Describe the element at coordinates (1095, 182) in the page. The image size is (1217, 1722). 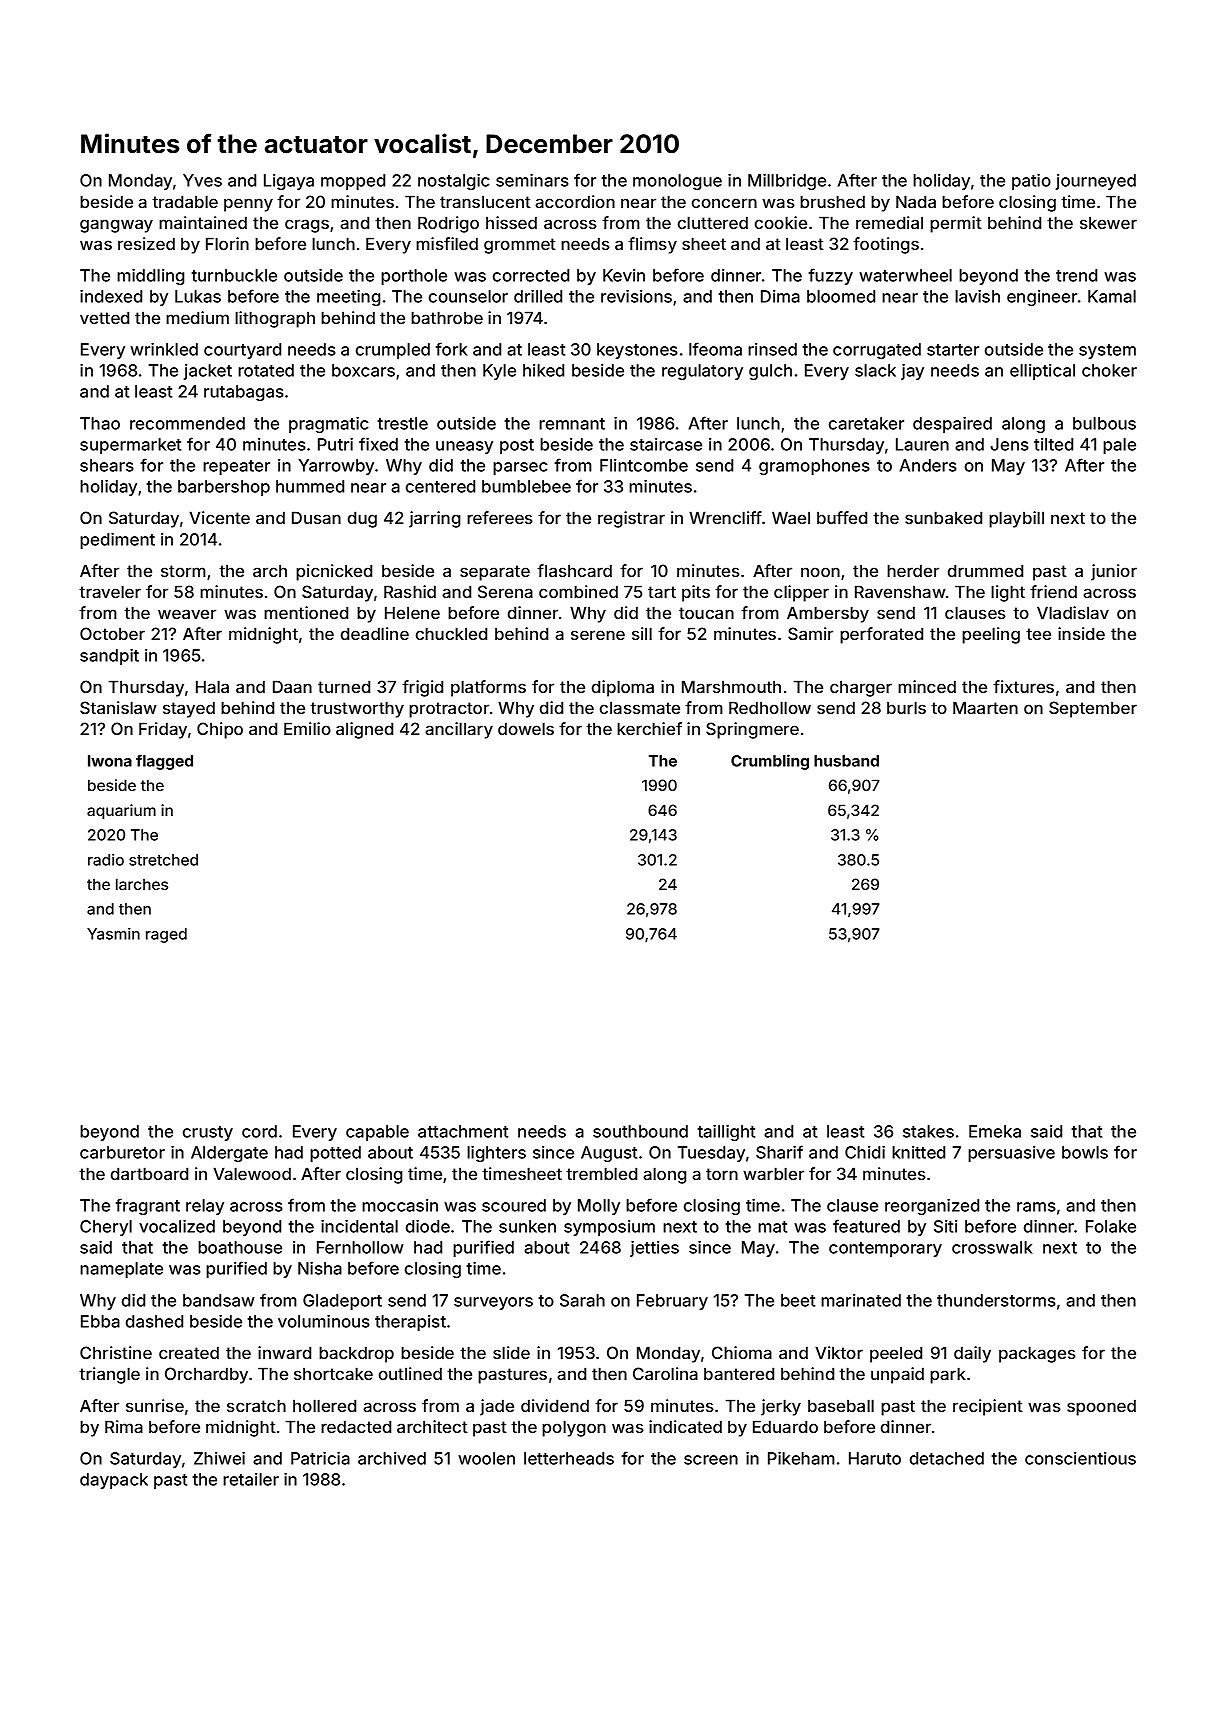
I see `journeyed` at that location.
